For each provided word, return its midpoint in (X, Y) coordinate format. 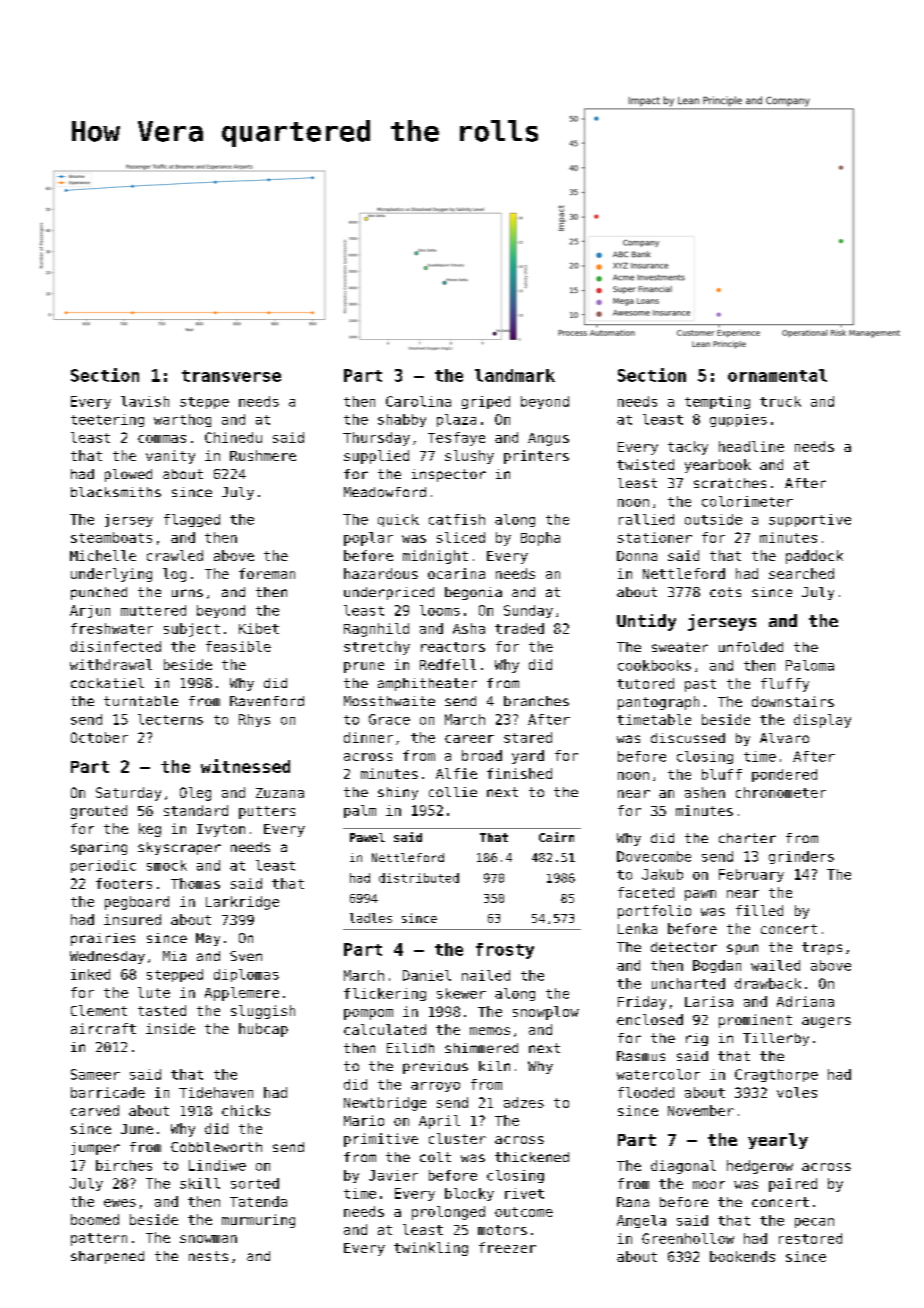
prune (364, 667)
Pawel (367, 837)
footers (124, 883)
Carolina (418, 401)
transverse (231, 376)
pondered (784, 775)
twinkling (431, 1249)
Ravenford (267, 701)
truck (780, 401)
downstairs (793, 701)
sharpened (107, 1257)
